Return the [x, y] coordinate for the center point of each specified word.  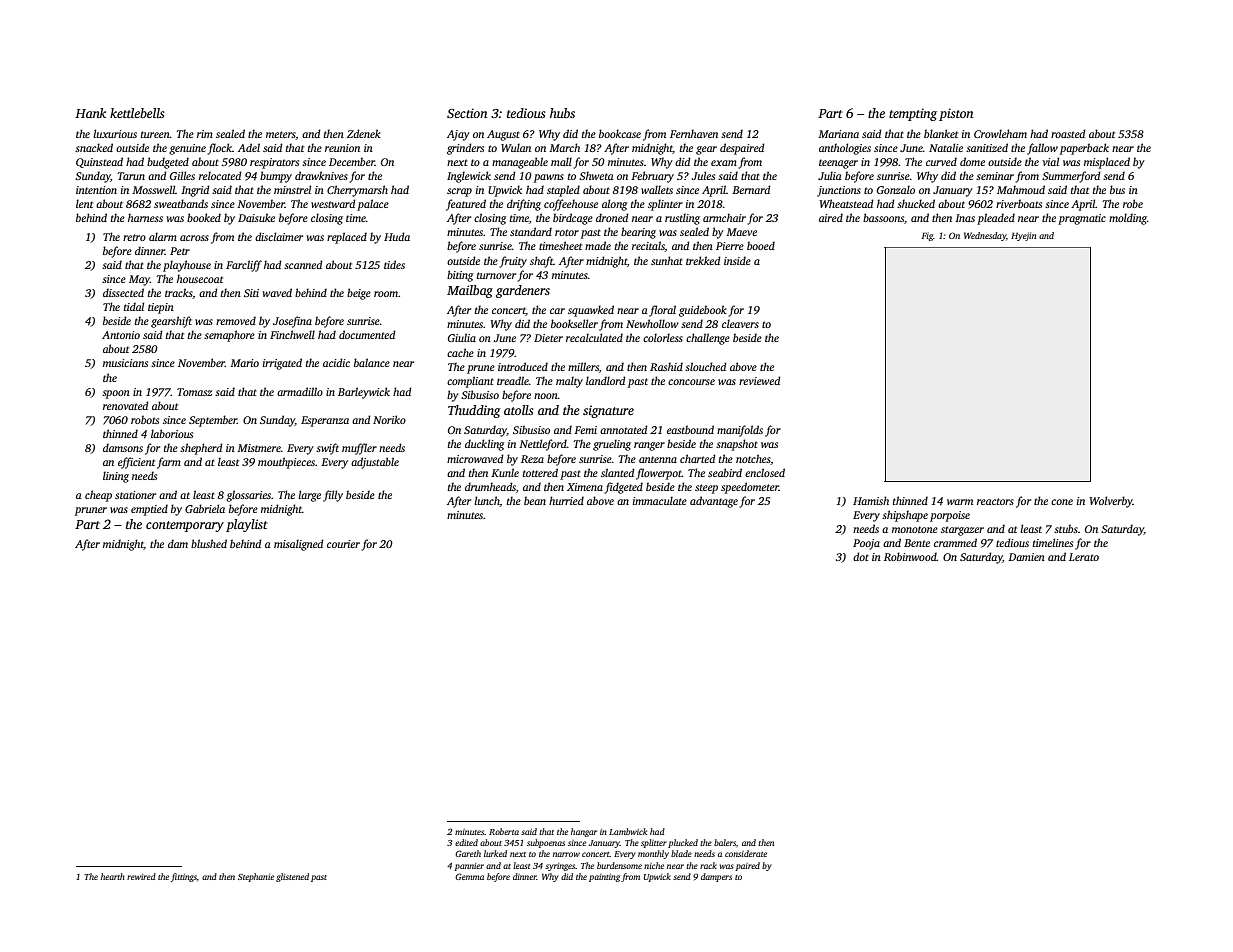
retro [134, 237]
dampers [716, 877]
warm [960, 502]
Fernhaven [694, 133]
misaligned [299, 545]
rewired [141, 876]
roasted [1068, 133]
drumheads [490, 486]
